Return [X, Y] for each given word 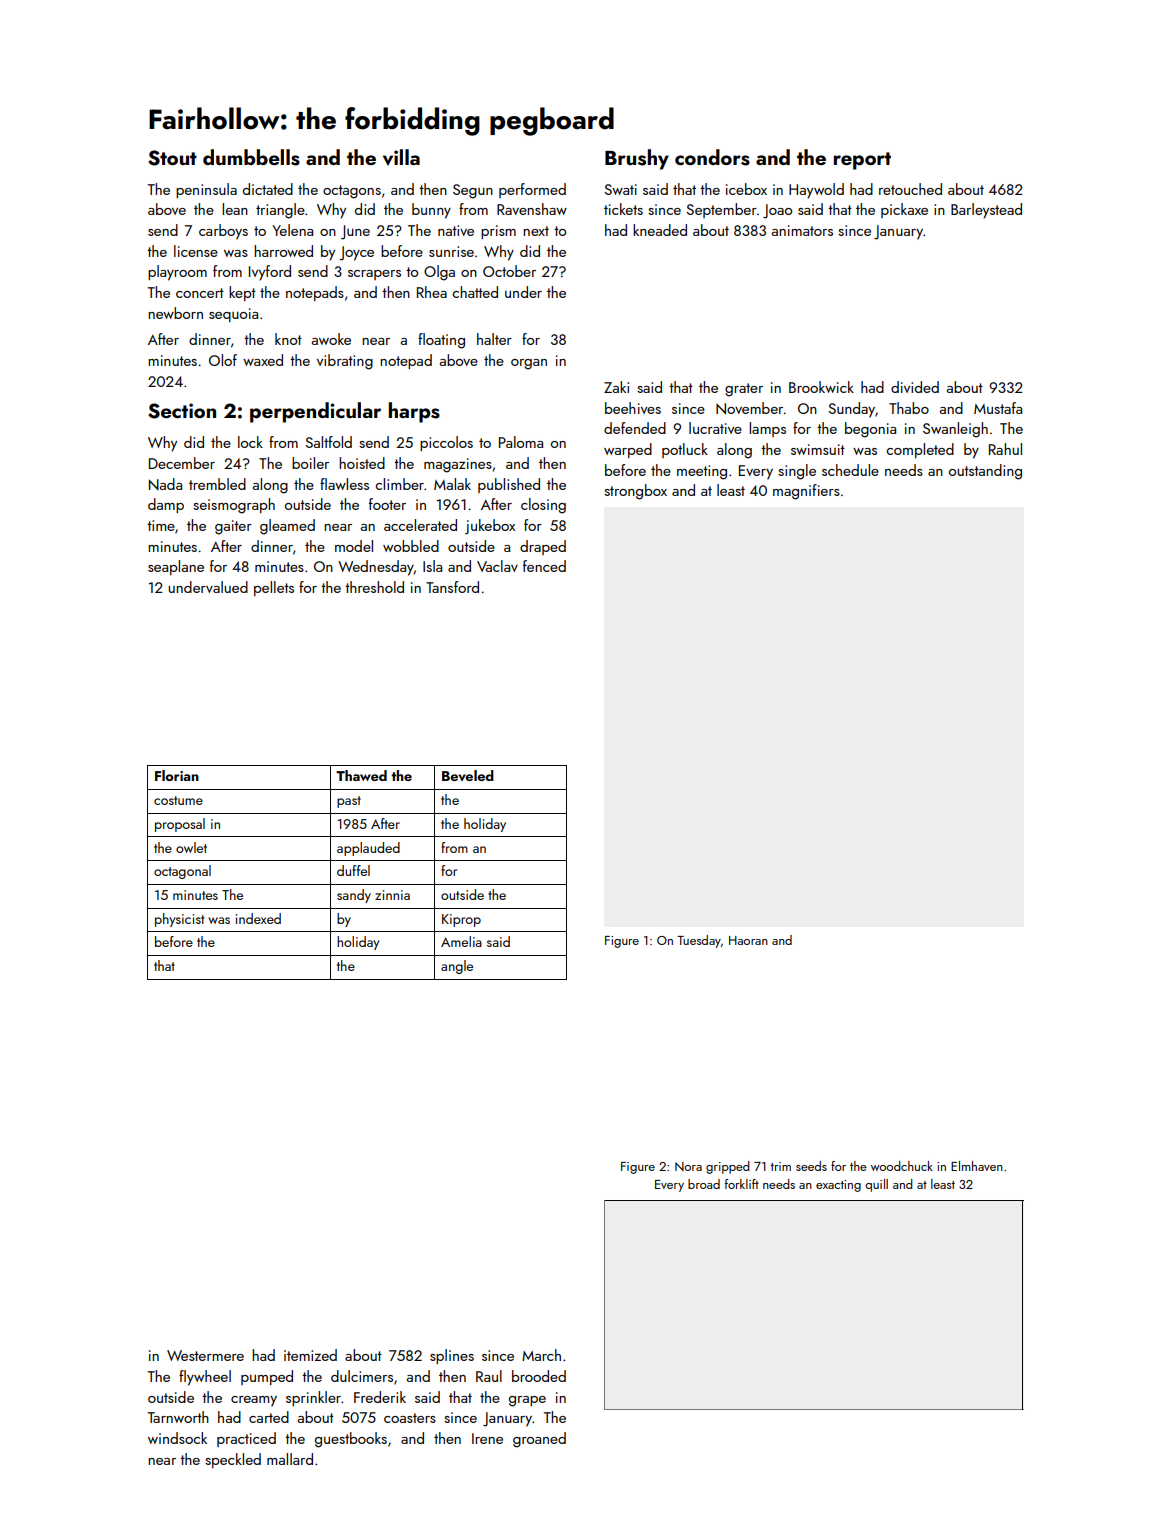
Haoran [748, 940]
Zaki [616, 387]
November [749, 408]
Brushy [637, 159]
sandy [354, 896]
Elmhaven [977, 1166]
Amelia [461, 941]
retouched [910, 189]
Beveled [468, 775]
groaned [539, 1440]
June [355, 232]
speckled [233, 1460]
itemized [310, 1355]
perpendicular [315, 412]
